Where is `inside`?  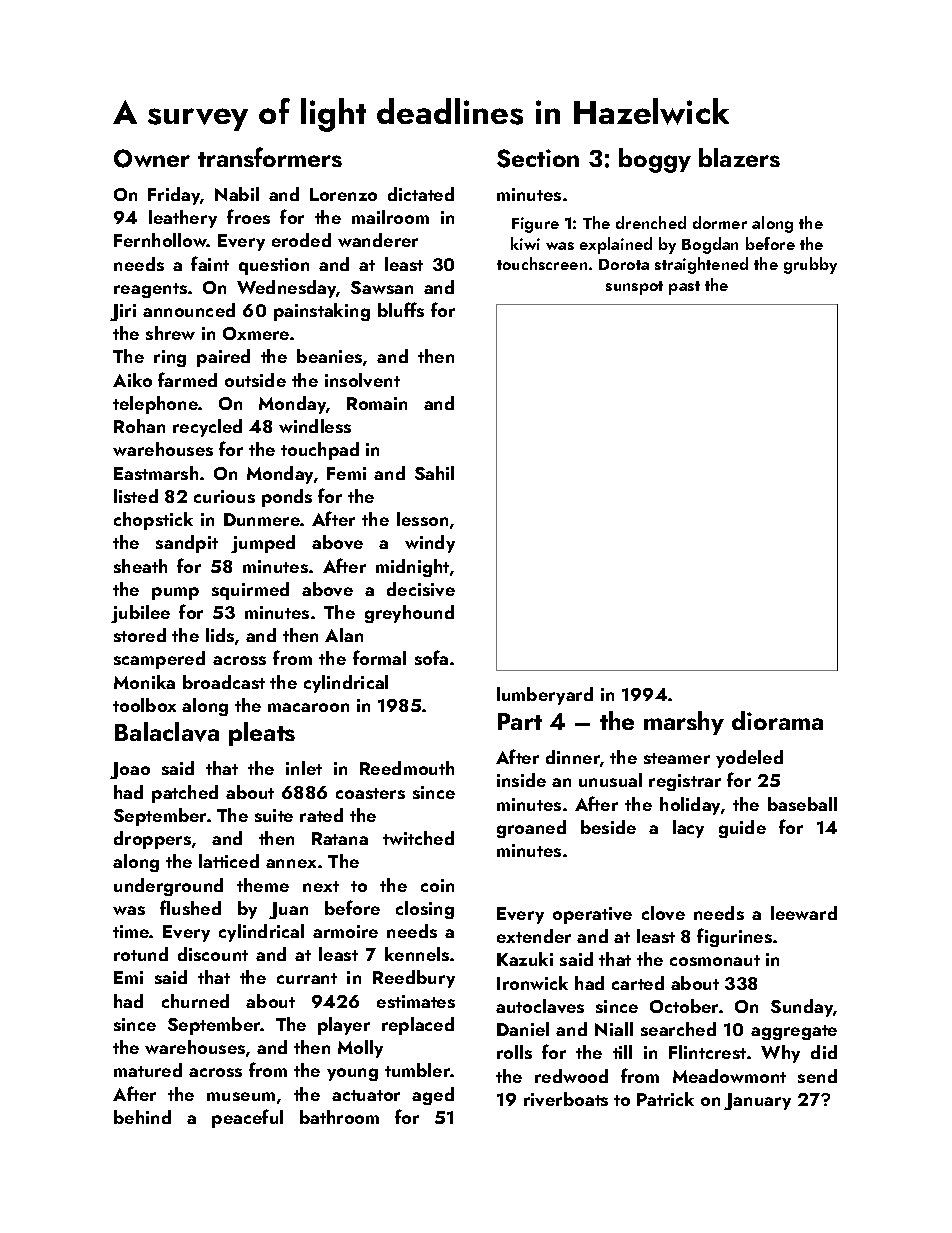 inside is located at coordinates (521, 780).
